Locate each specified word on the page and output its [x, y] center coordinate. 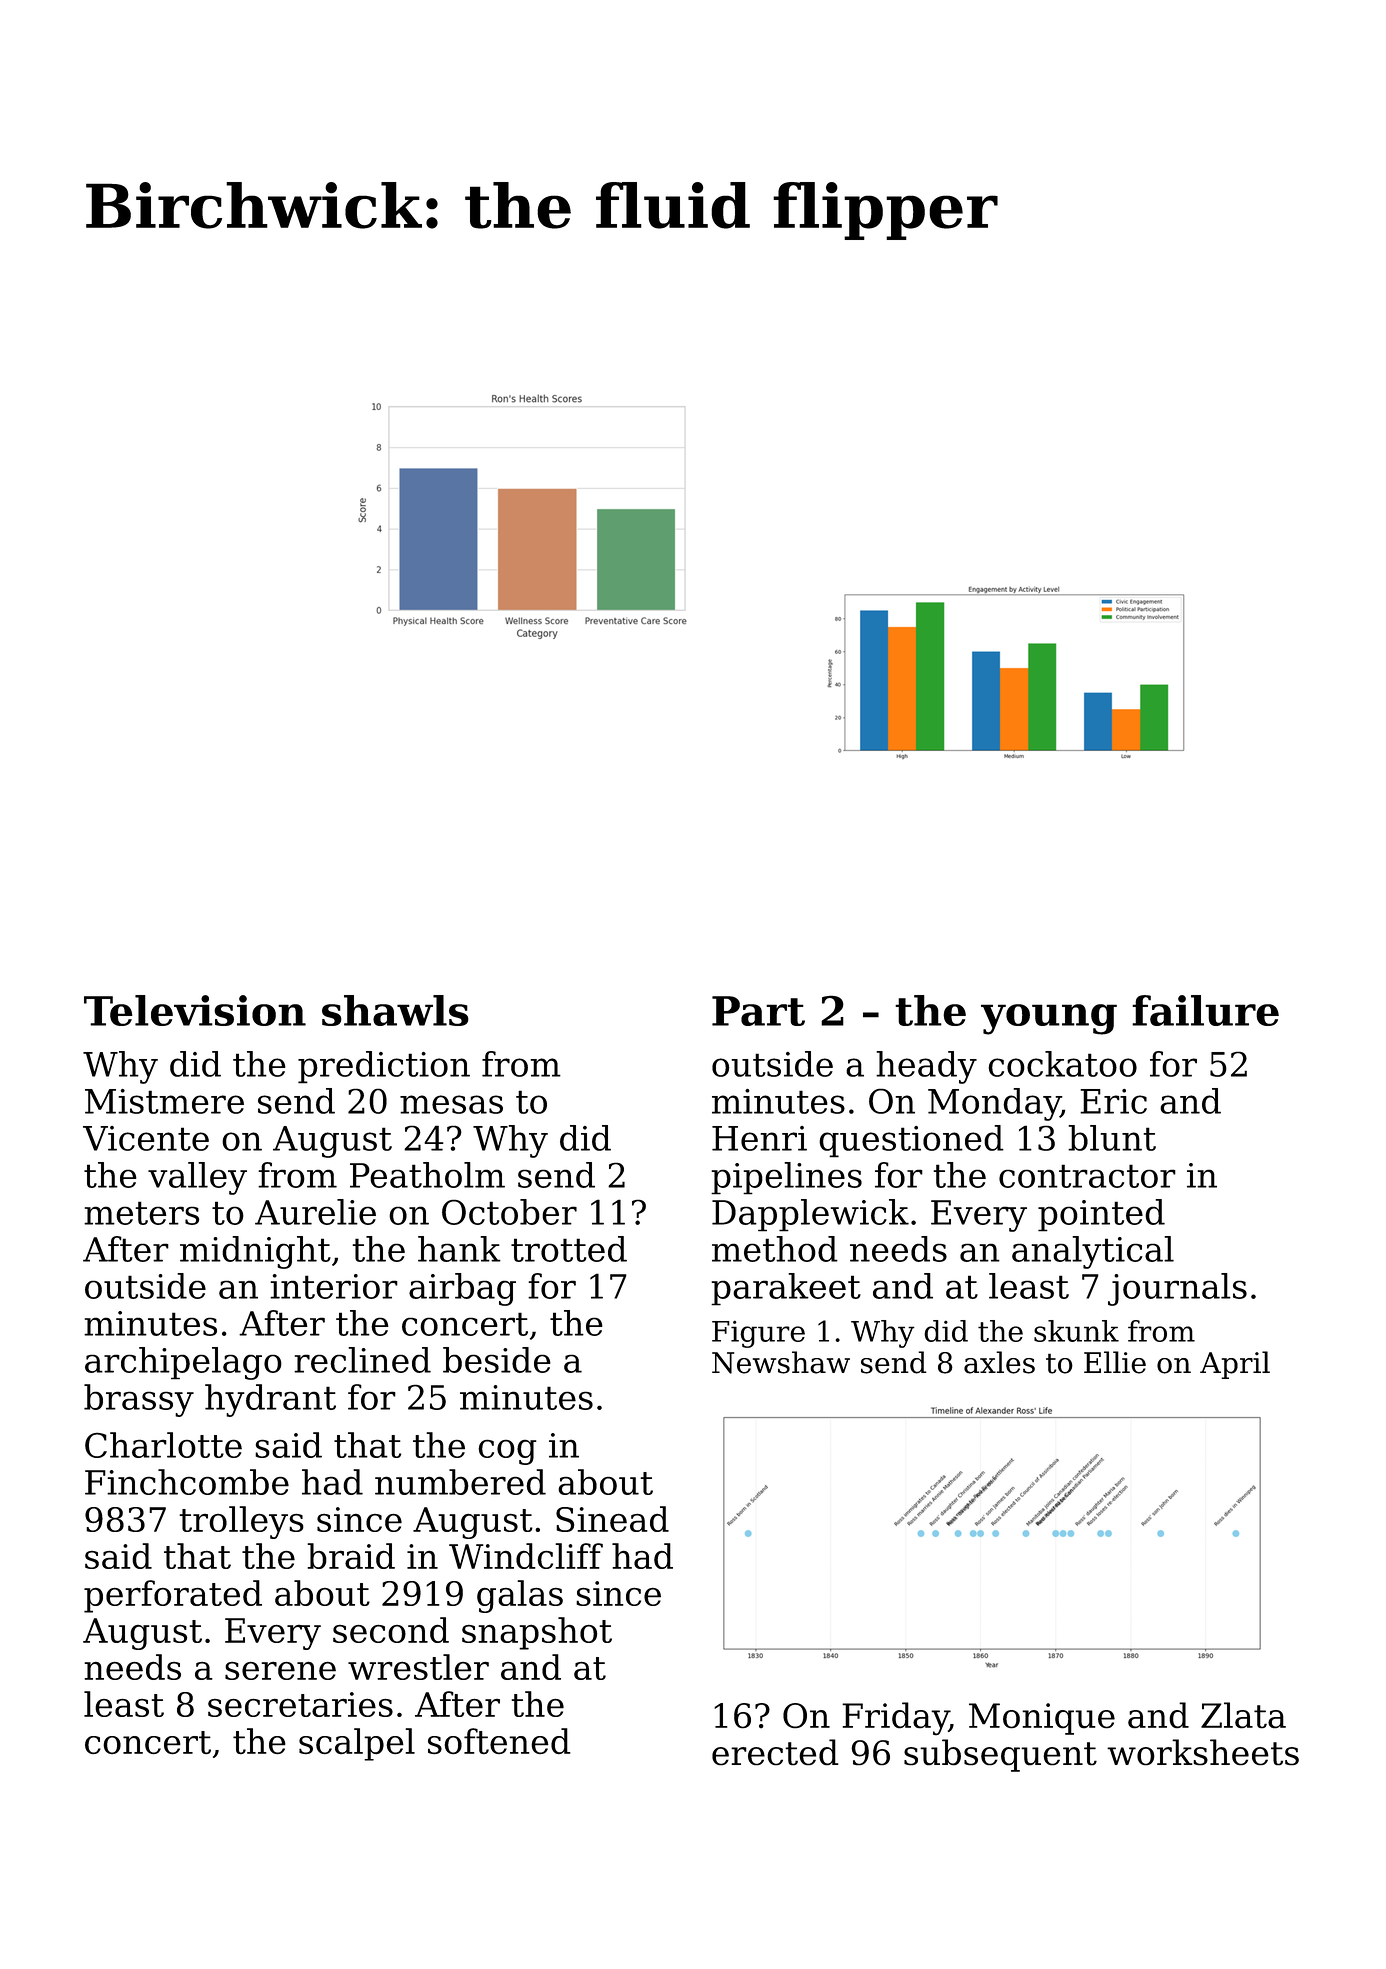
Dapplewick [810, 1215]
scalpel [357, 1744]
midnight [255, 1252]
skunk [1076, 1331]
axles [999, 1362]
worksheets [1203, 1752]
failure [1205, 1010]
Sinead [612, 1519]
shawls [395, 1010]
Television [195, 1010]
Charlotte [163, 1445]
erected [775, 1752]
